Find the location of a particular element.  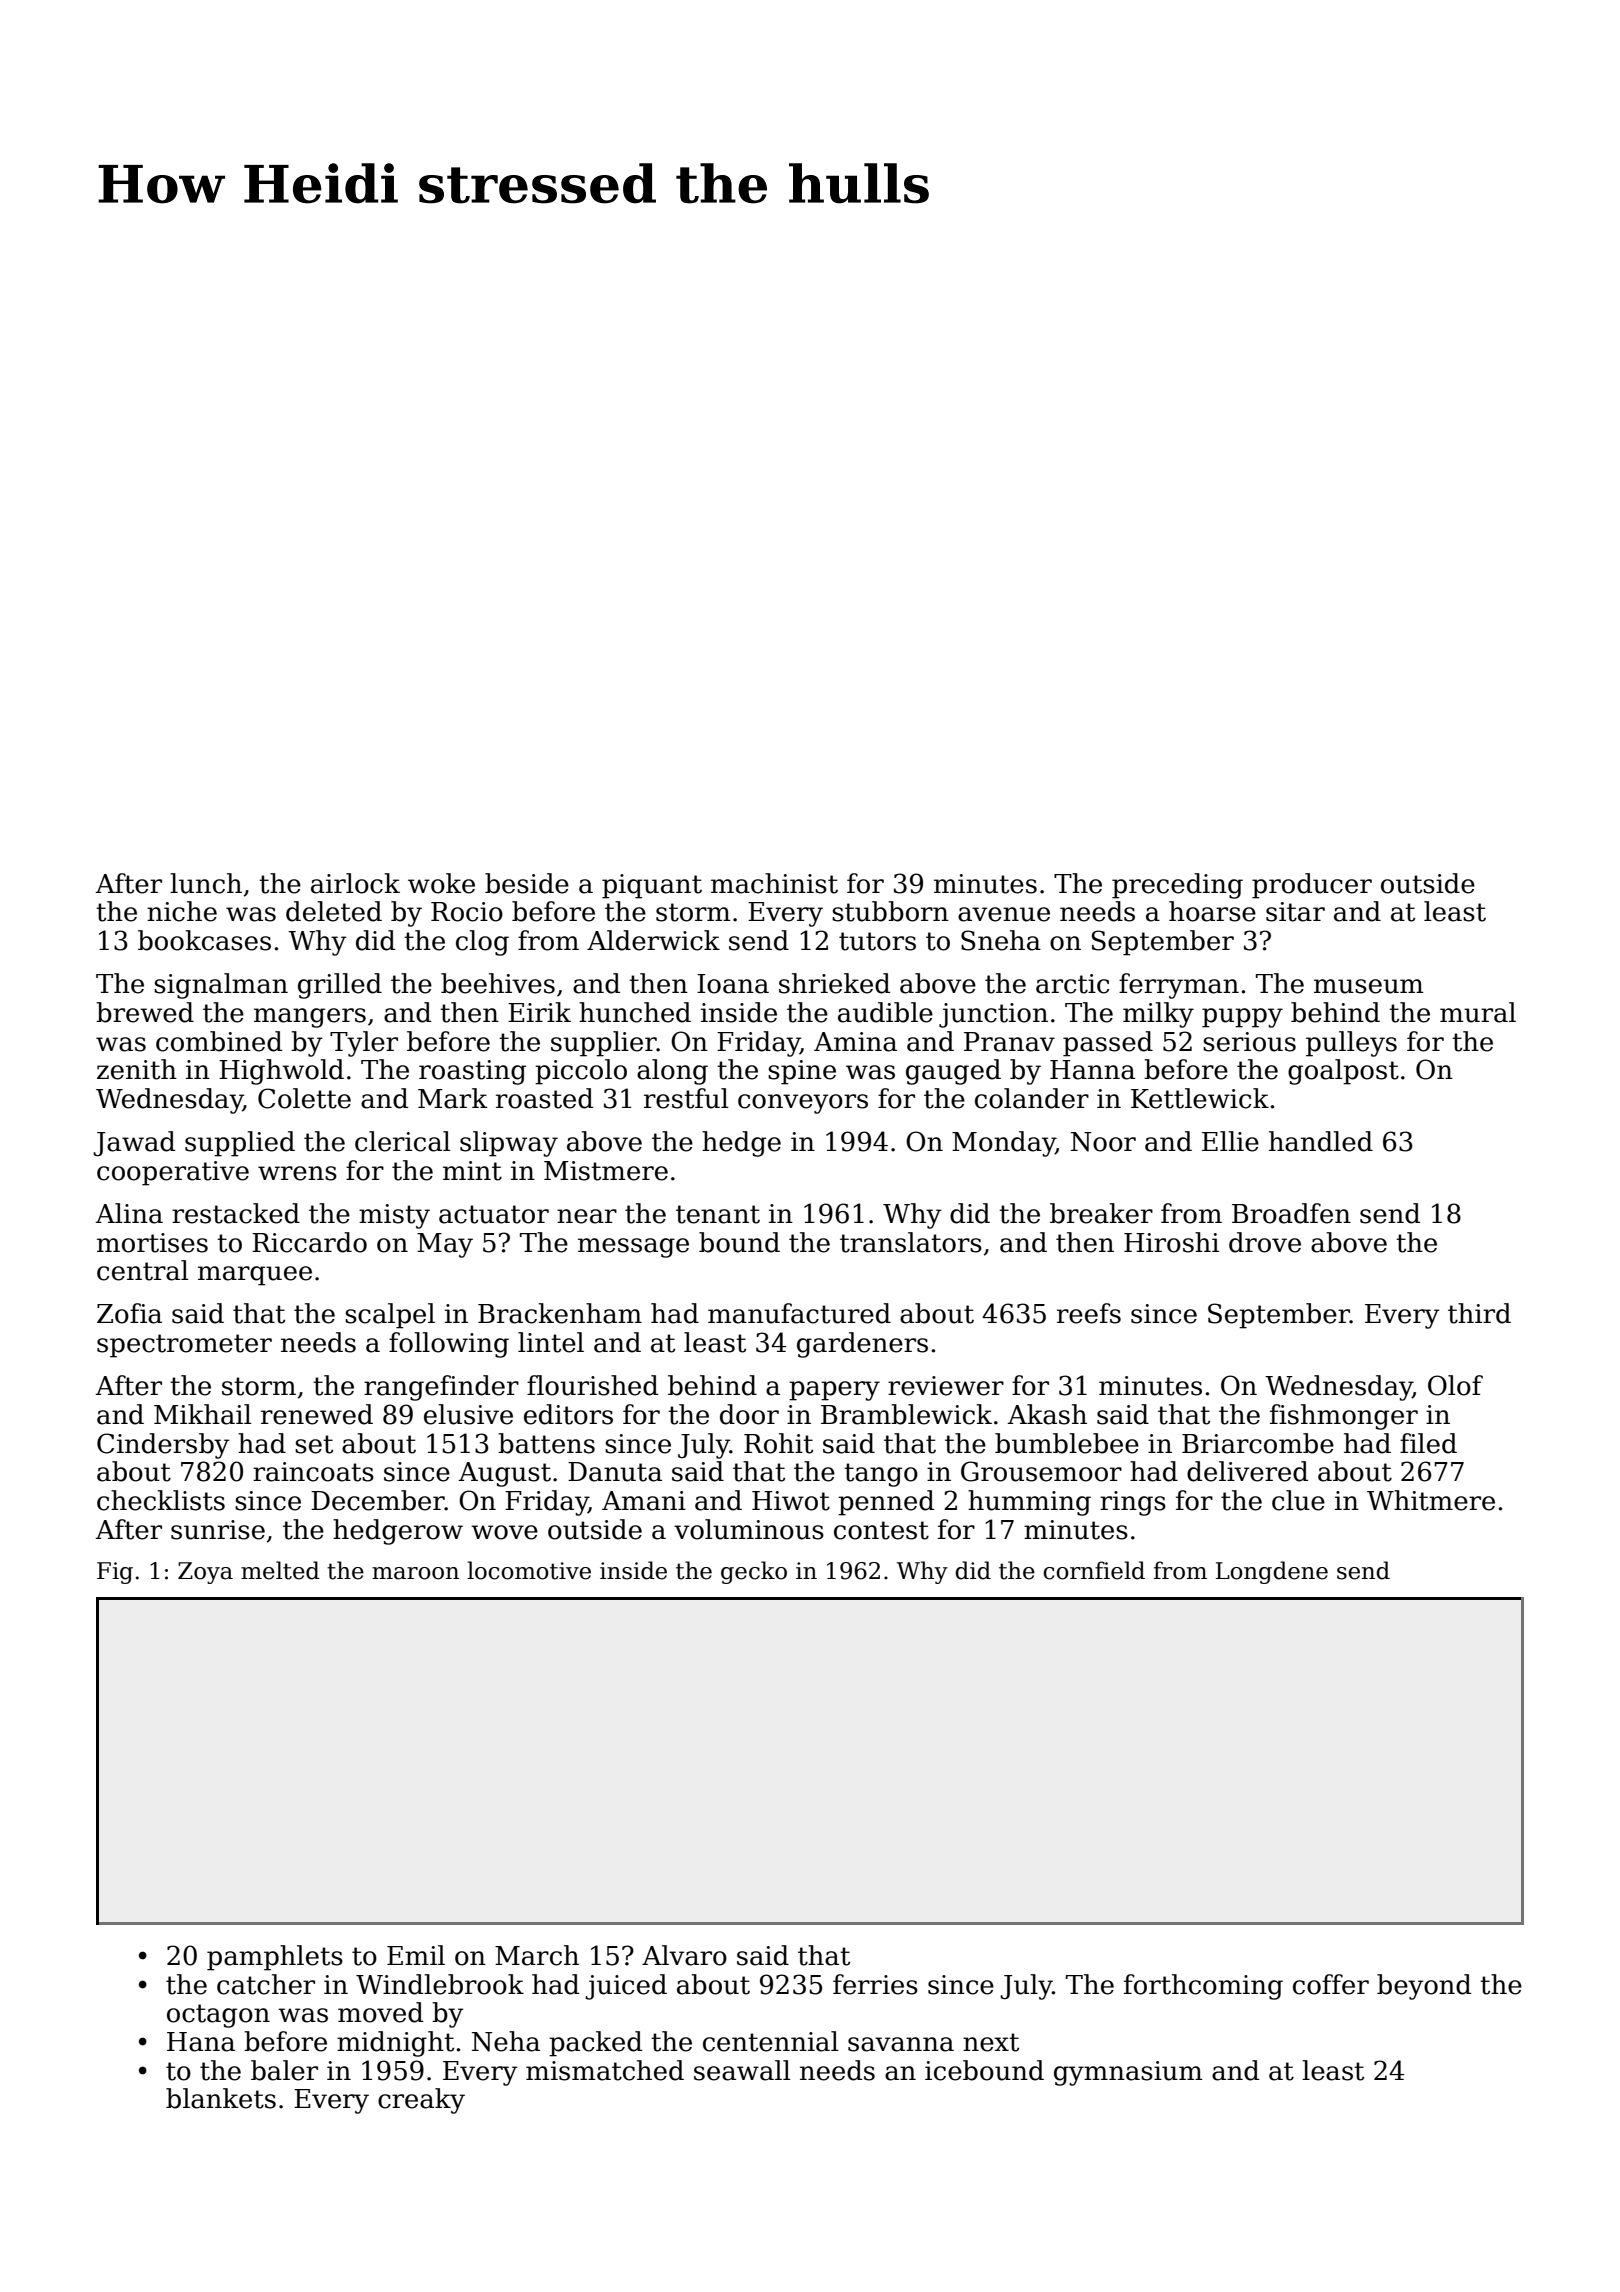

gymnasium is located at coordinates (1128, 2073).
